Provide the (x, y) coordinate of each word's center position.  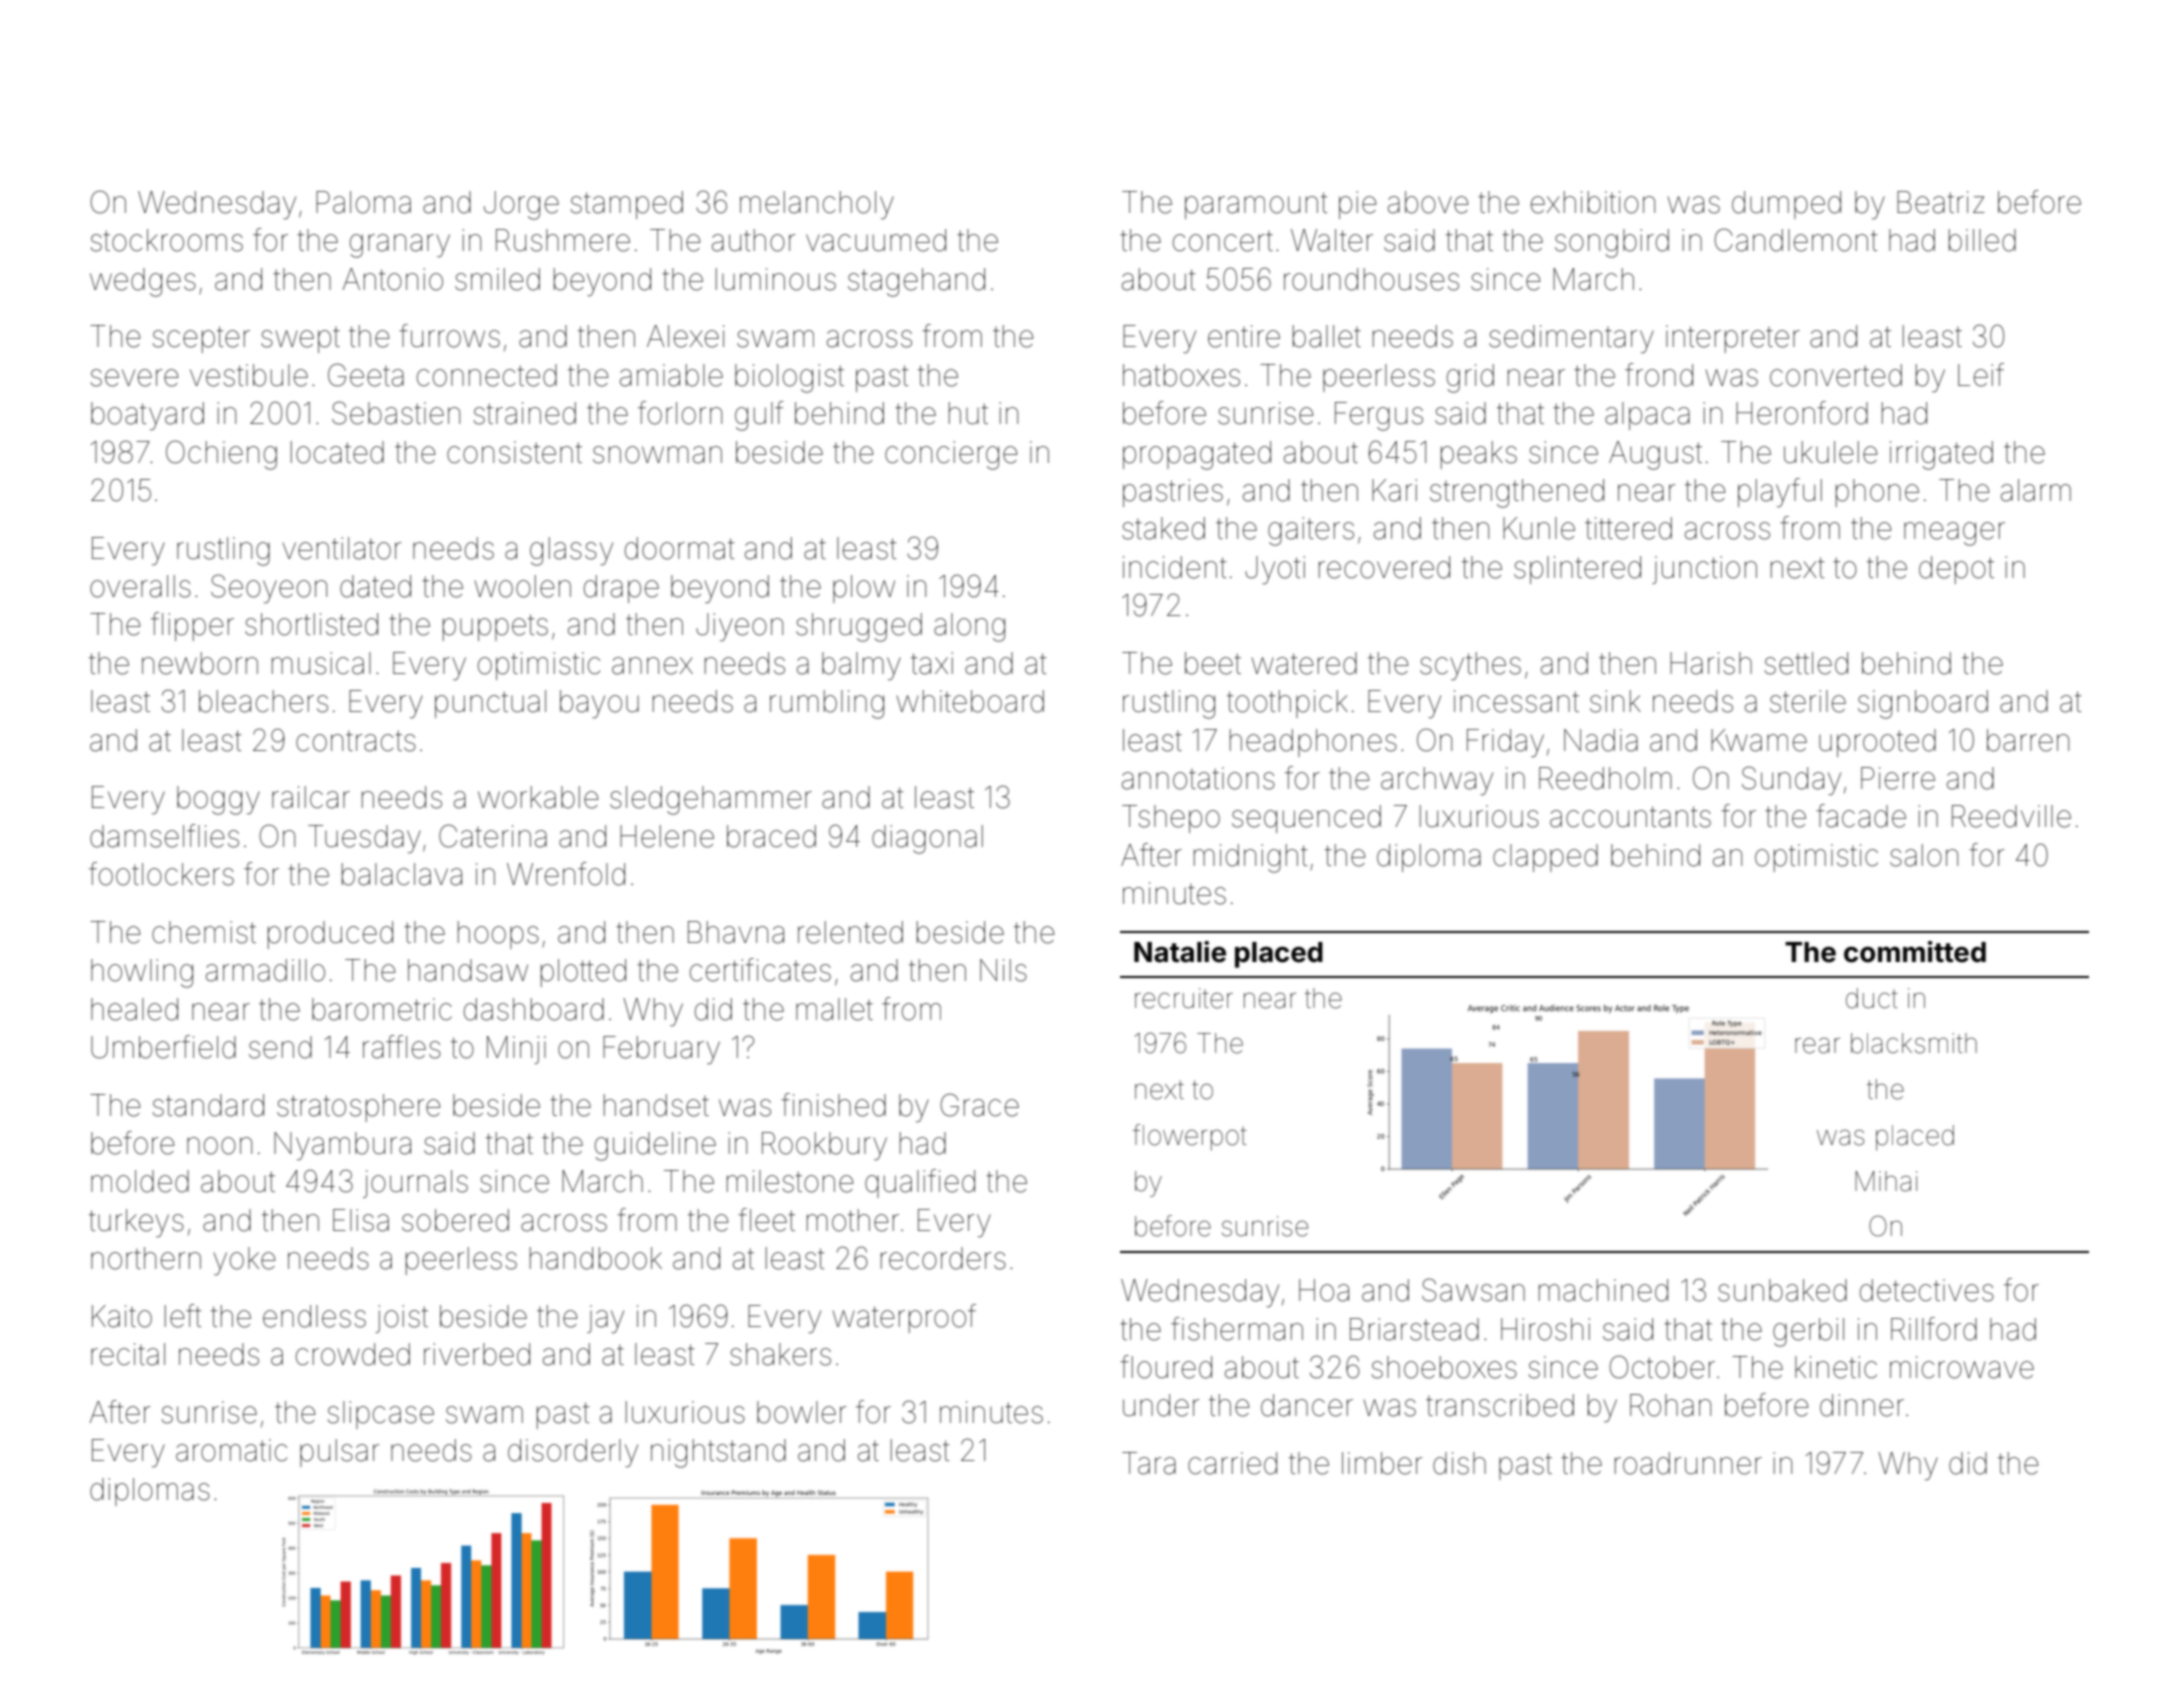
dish (1459, 1463)
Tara (1149, 1463)
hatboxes (1181, 375)
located (337, 452)
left (183, 1316)
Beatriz (1941, 202)
